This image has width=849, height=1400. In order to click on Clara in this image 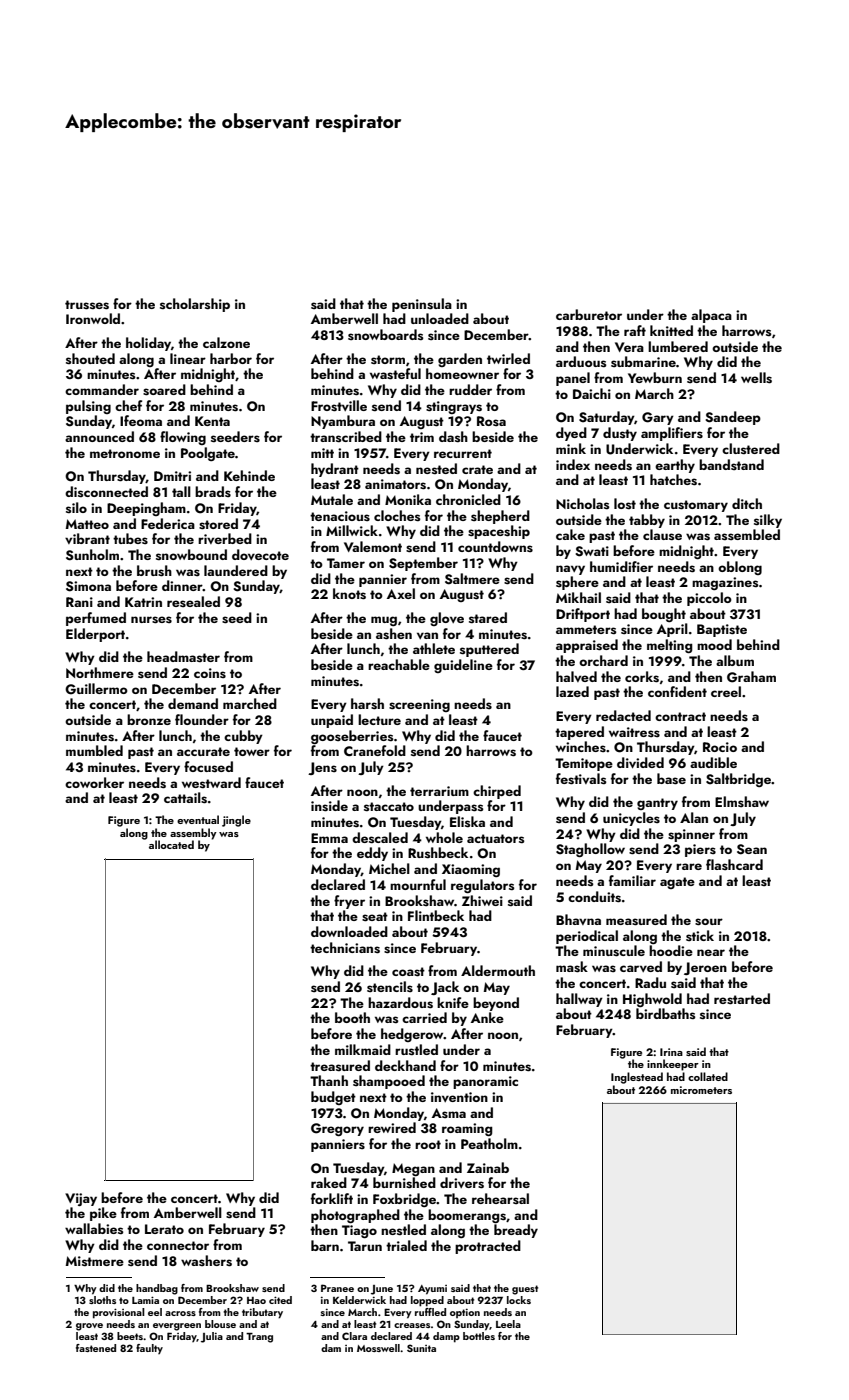, I will do `click(354, 1336)`.
